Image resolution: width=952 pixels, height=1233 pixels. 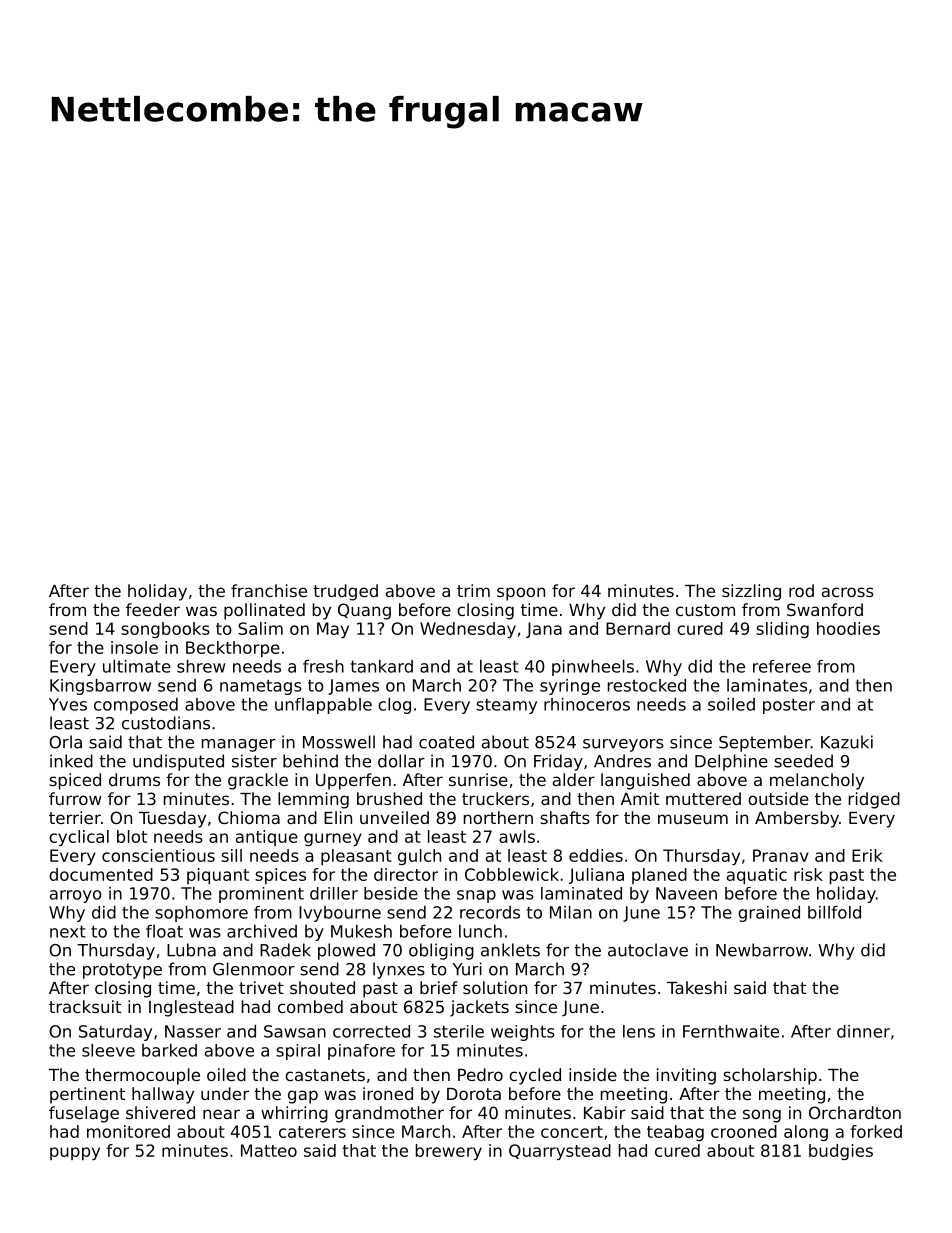 I want to click on sophomore, so click(x=201, y=914).
